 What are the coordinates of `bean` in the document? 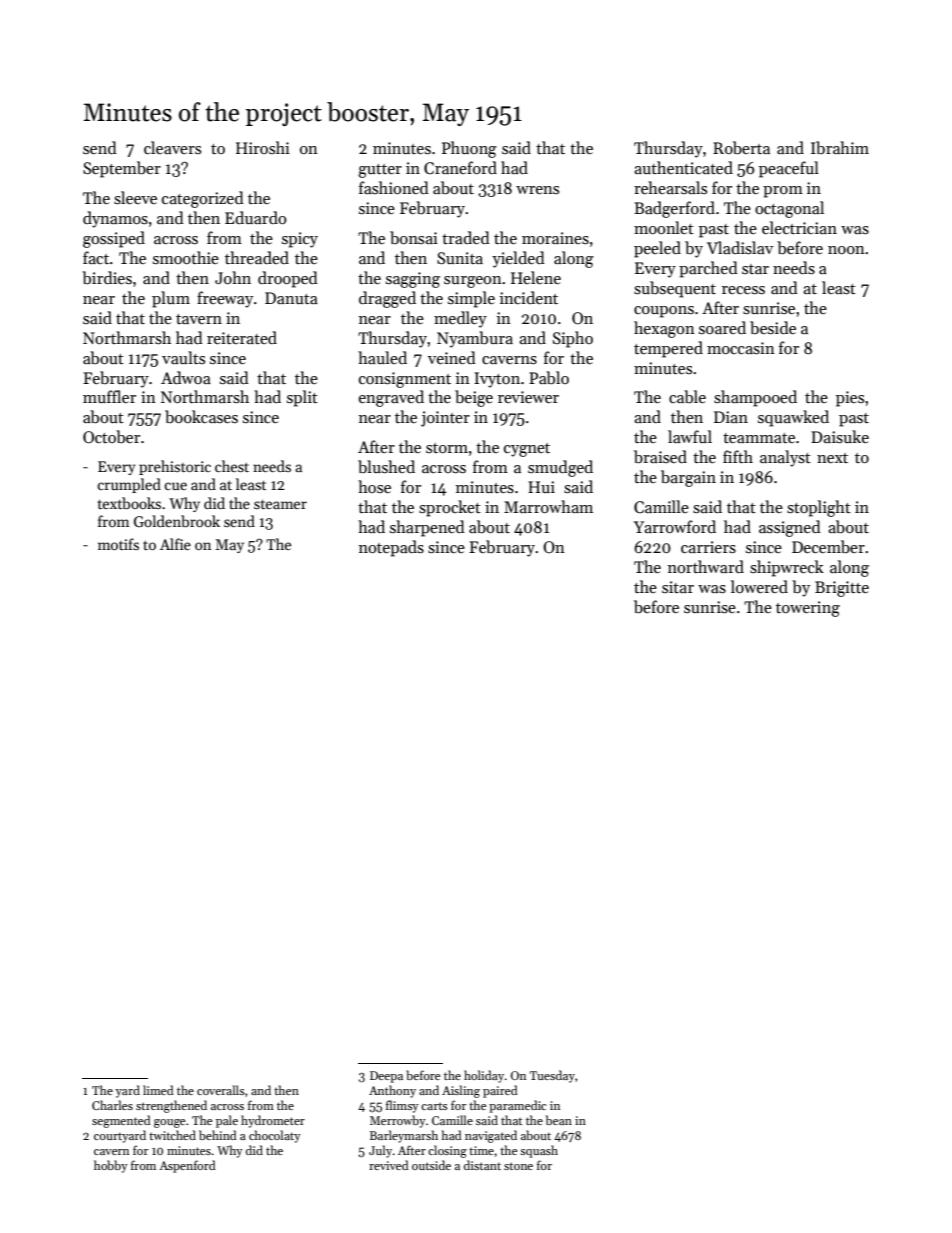 It's located at (559, 1120).
